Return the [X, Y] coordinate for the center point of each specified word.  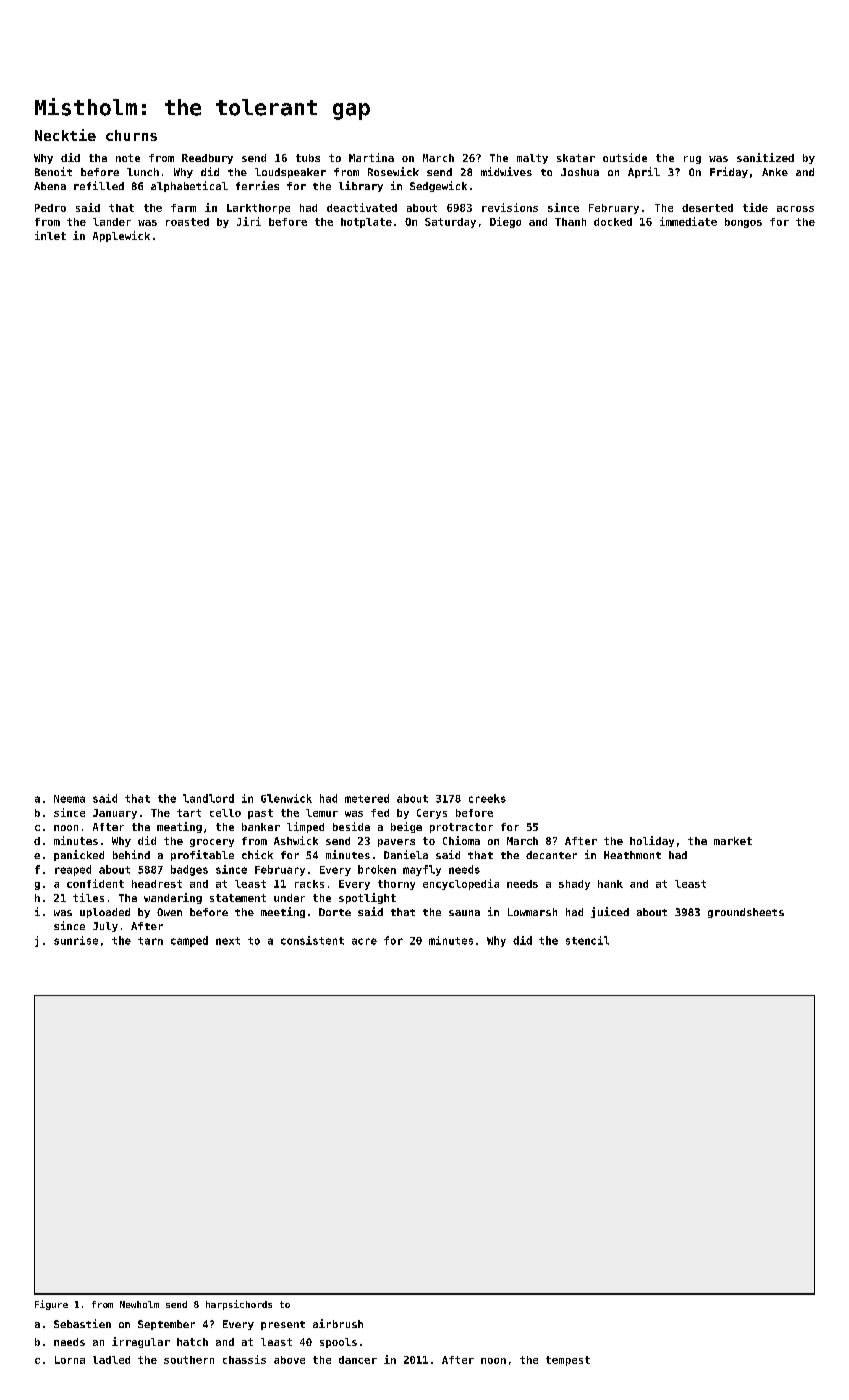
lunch [143, 172]
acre [364, 941]
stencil [587, 940]
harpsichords [239, 1305]
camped [189, 941]
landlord [208, 798]
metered [367, 798]
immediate [688, 221]
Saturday [450, 223]
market [733, 841]
